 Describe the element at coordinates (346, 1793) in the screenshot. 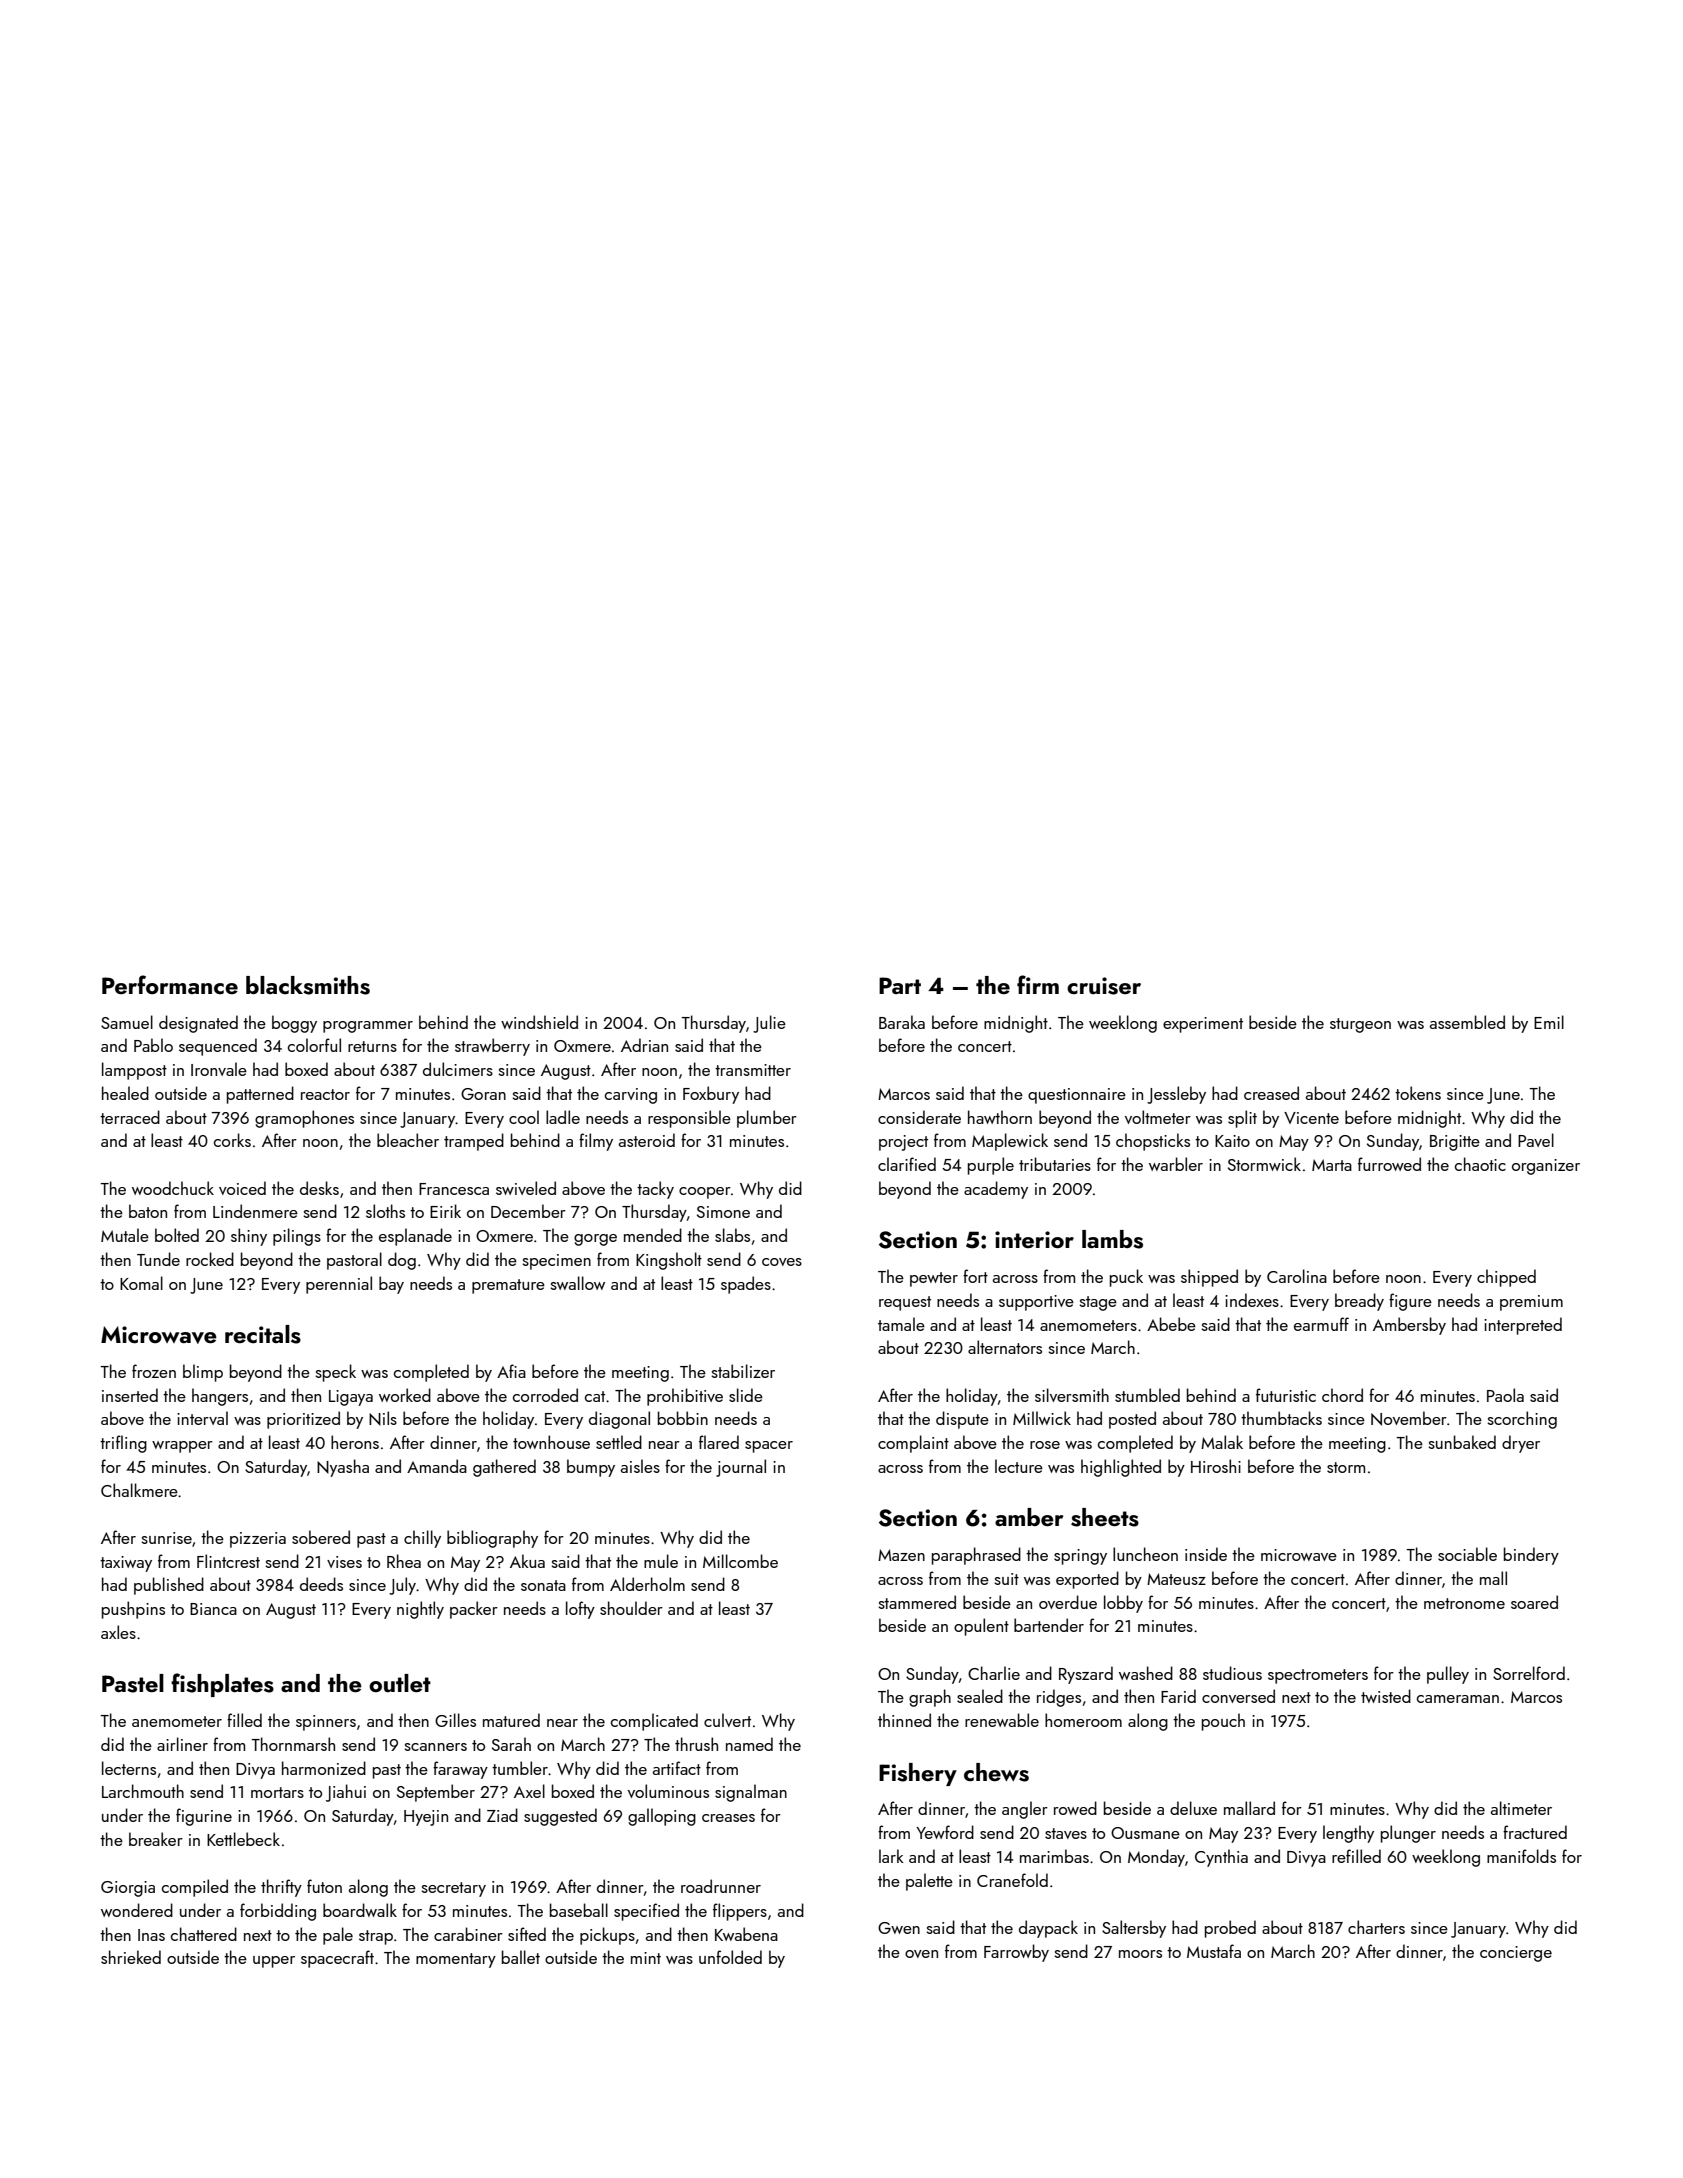

I see `Jiahui` at that location.
